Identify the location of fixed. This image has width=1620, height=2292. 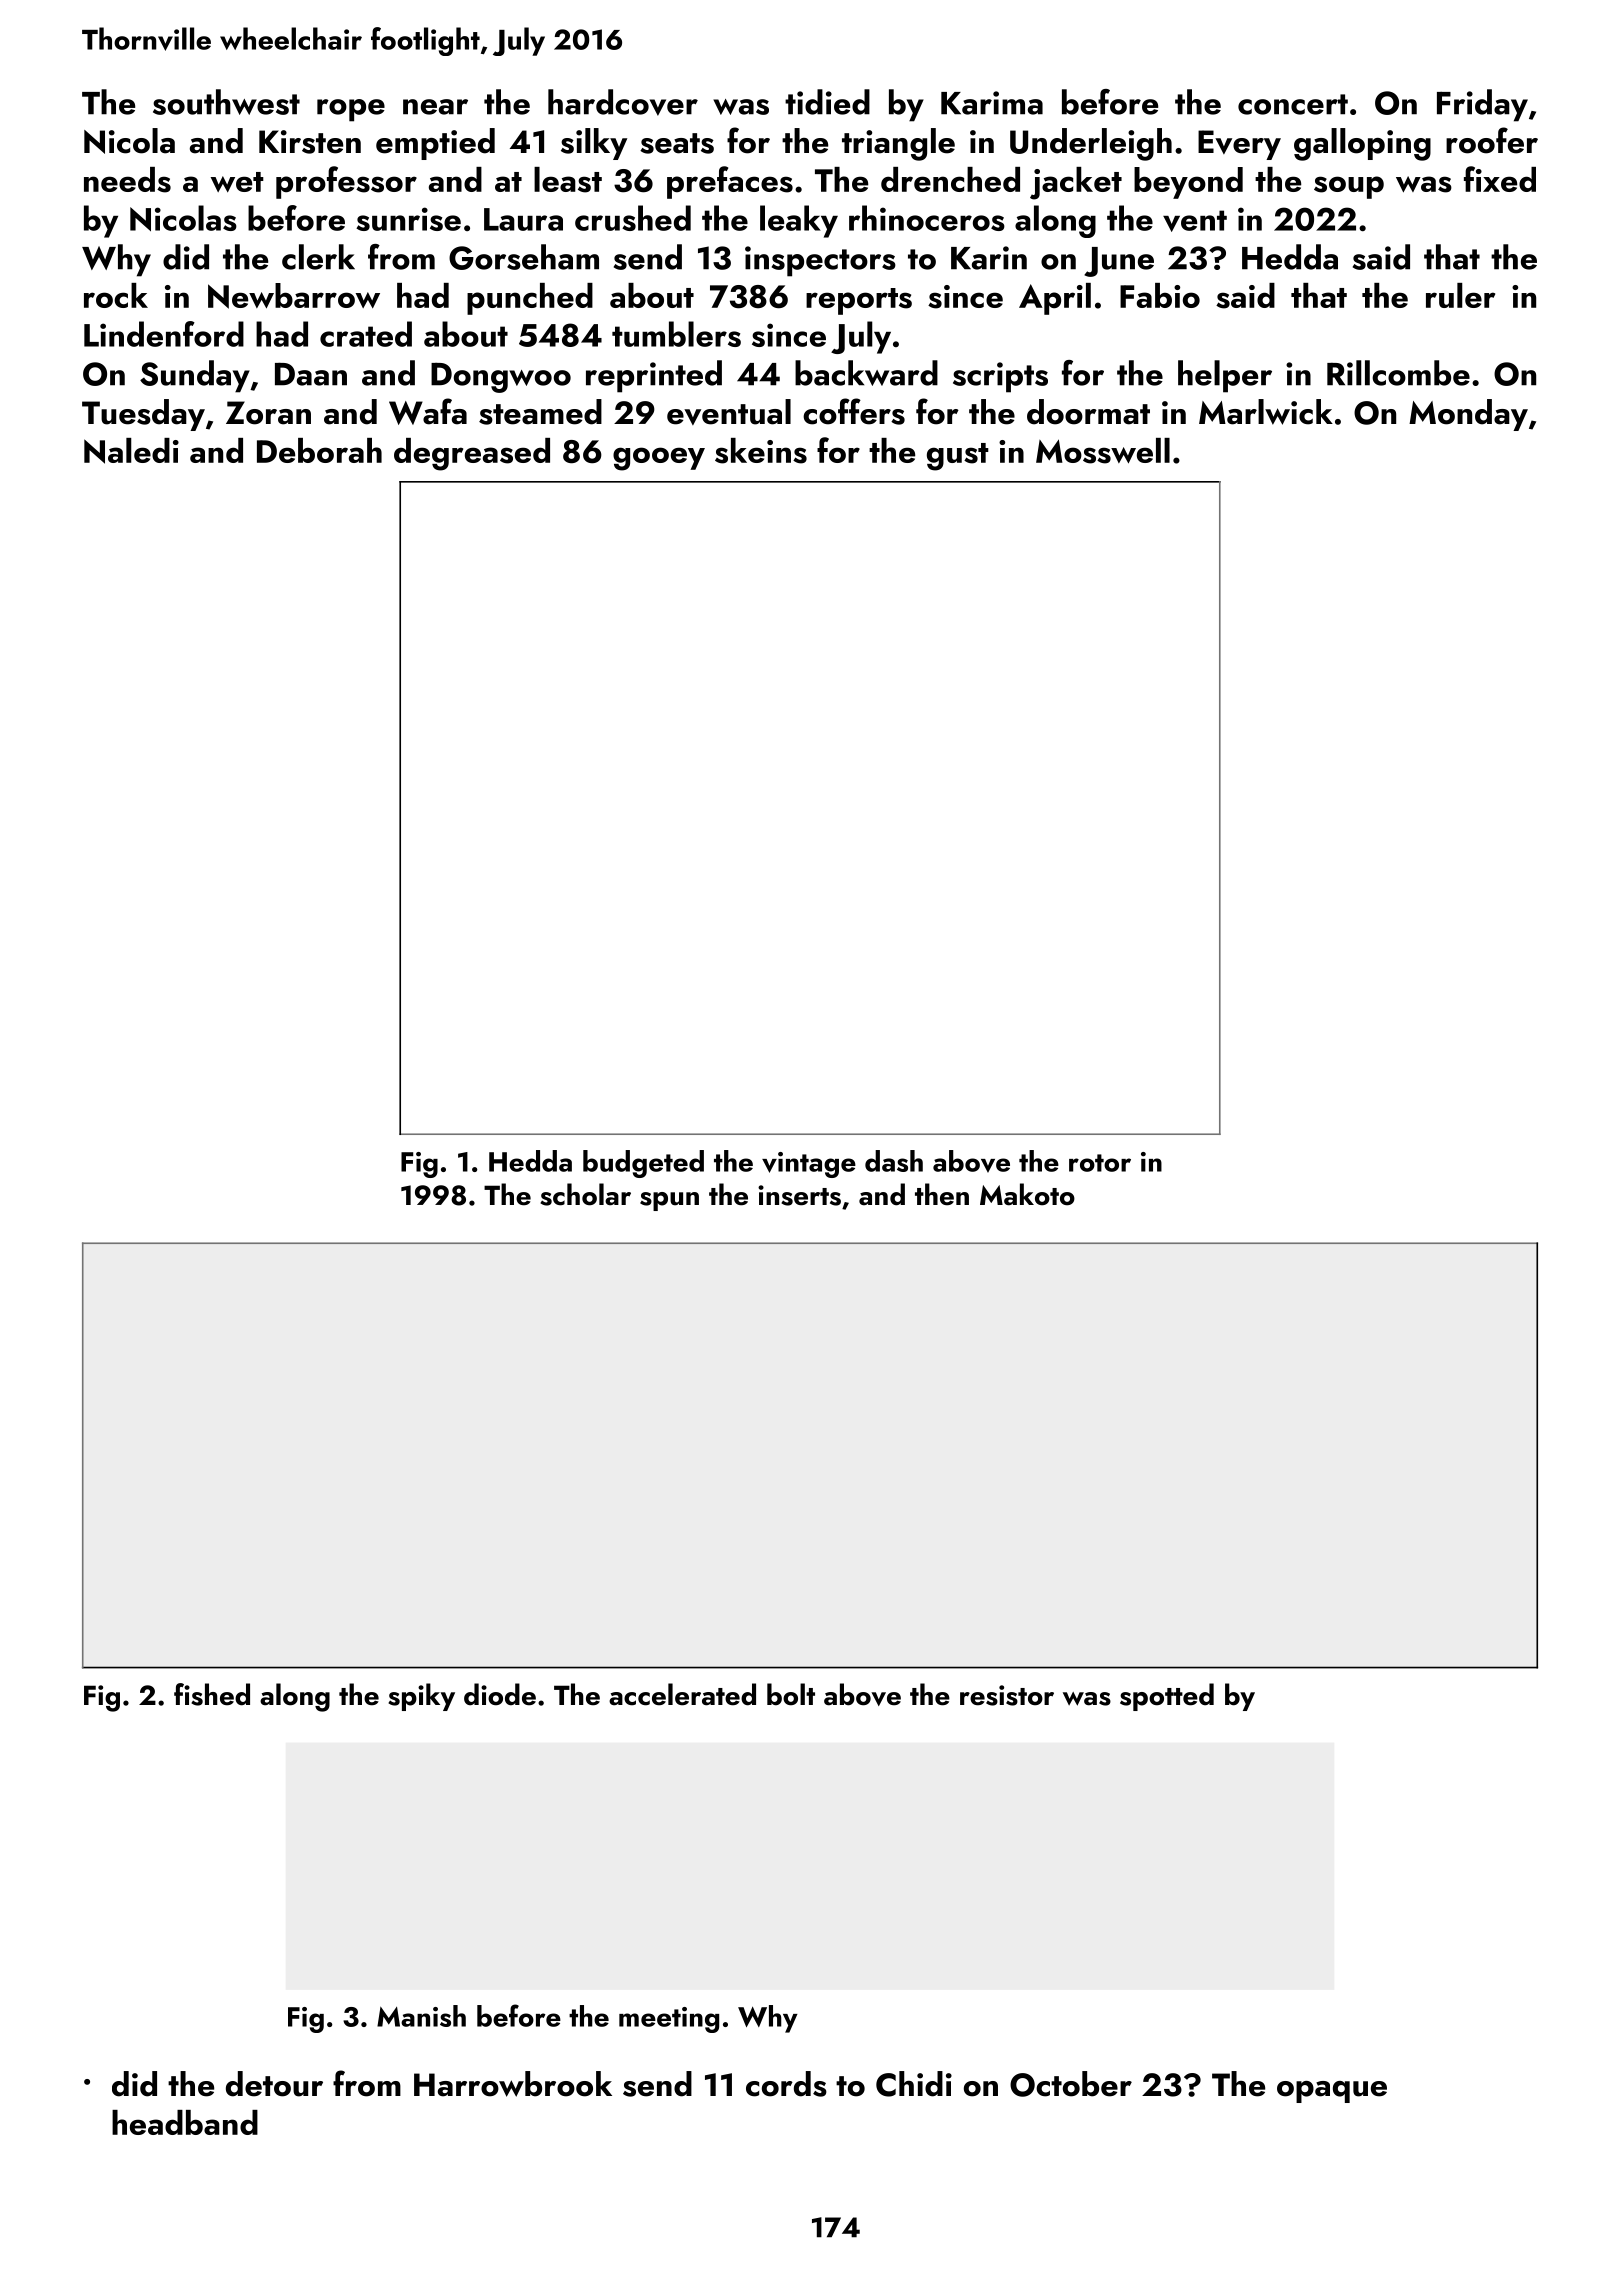
(1500, 179).
